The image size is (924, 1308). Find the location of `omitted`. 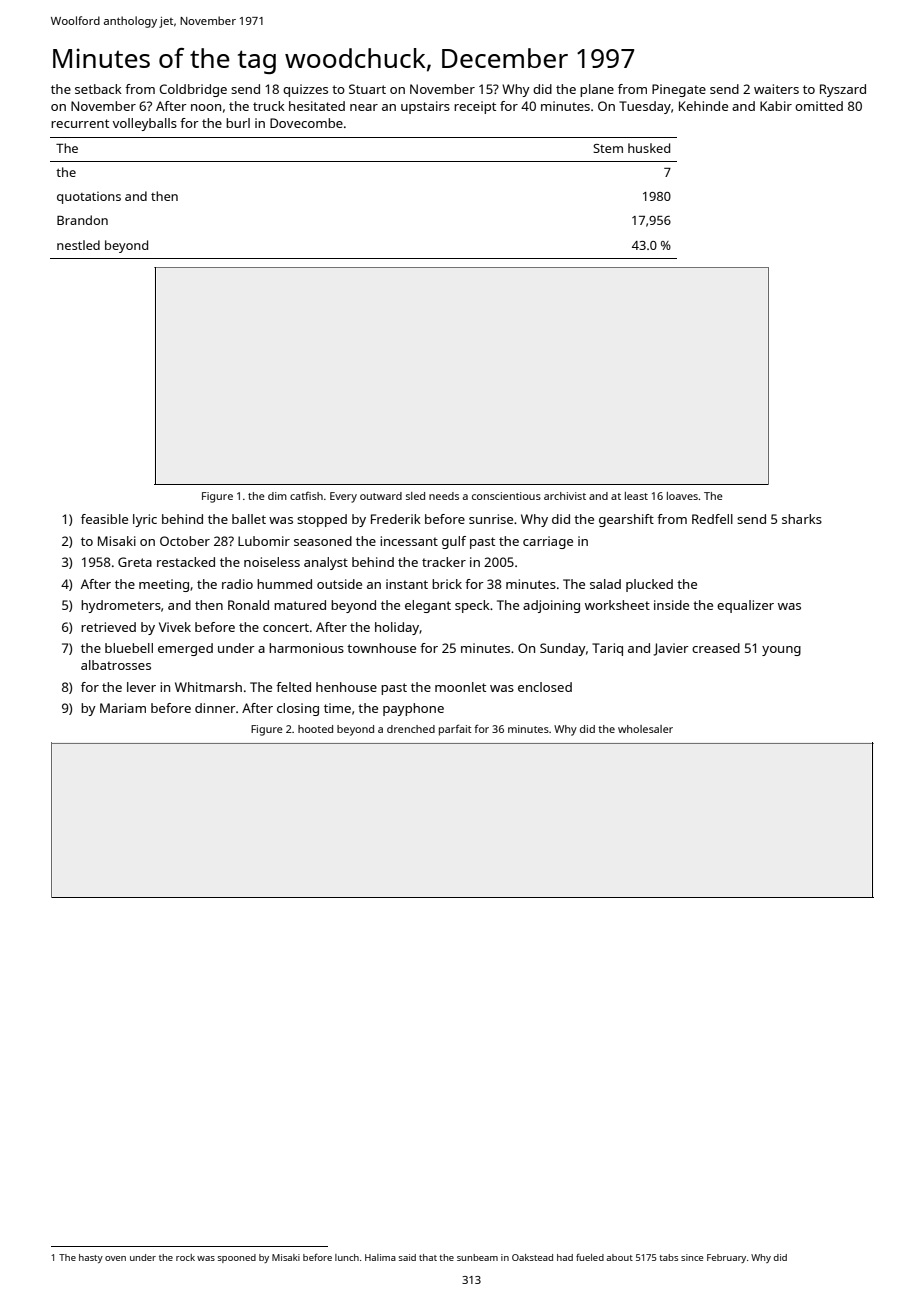

omitted is located at coordinates (819, 106).
